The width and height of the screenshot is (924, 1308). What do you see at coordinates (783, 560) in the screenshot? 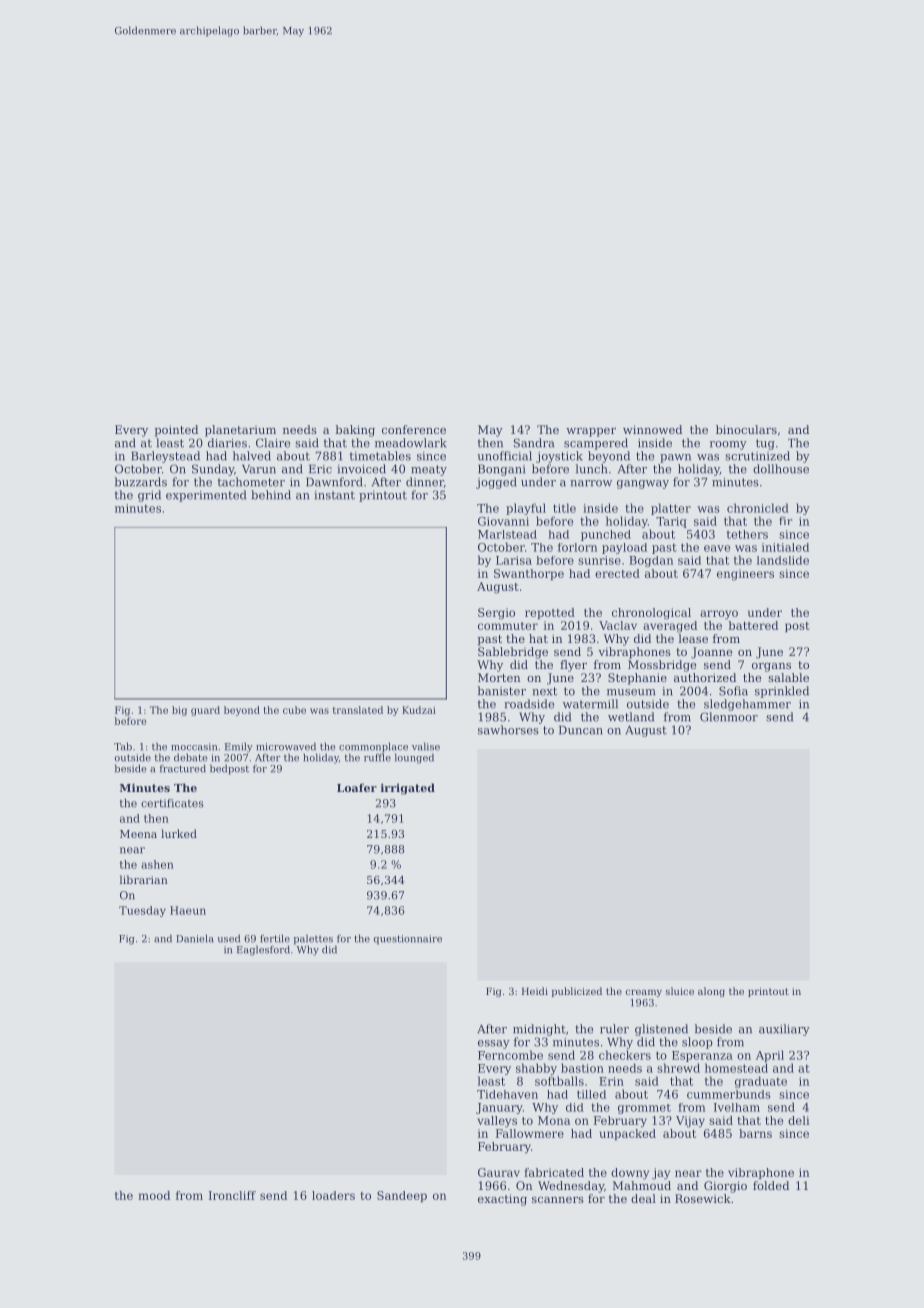
I see `landslide` at bounding box center [783, 560].
